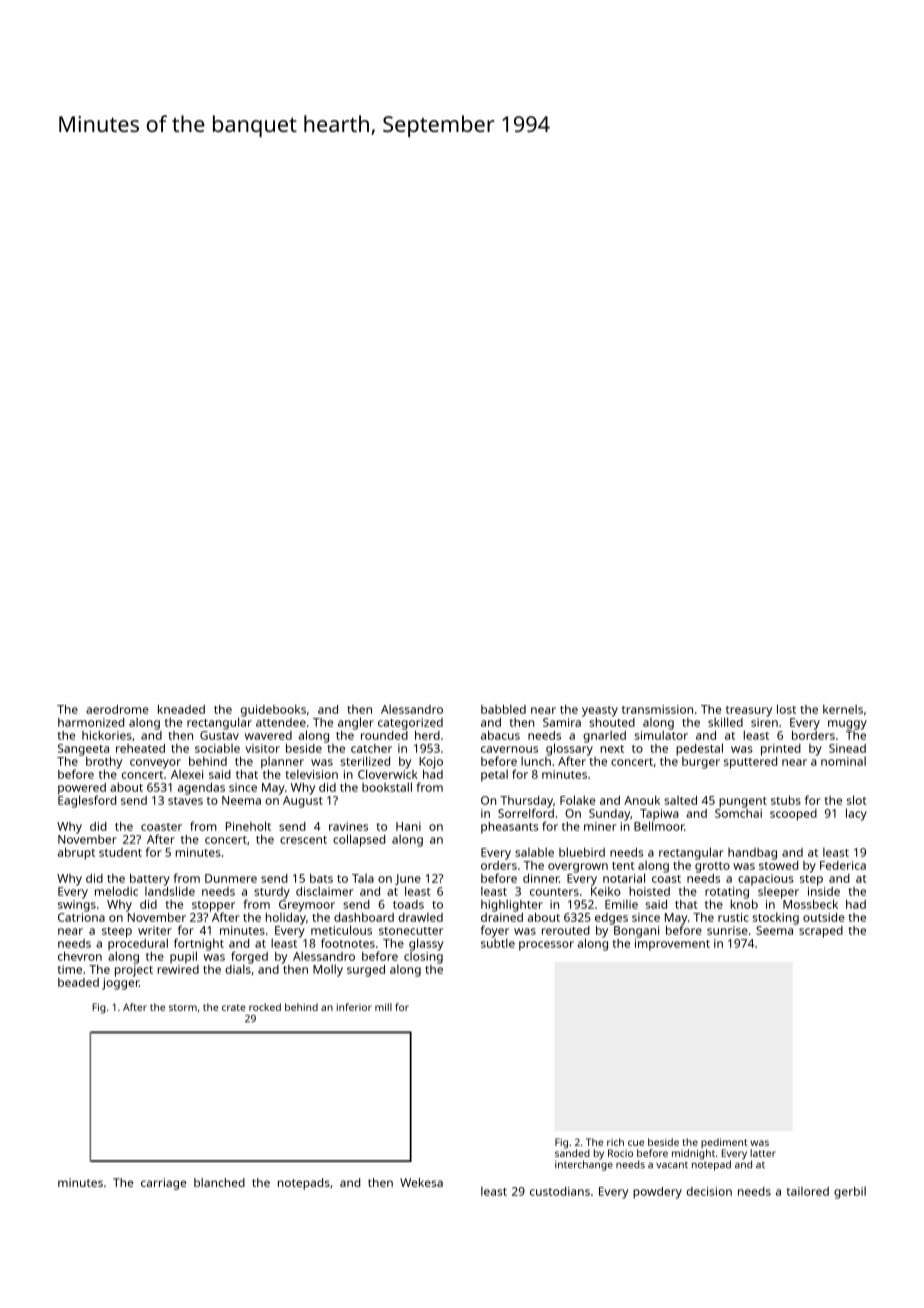 The image size is (924, 1308). Describe the element at coordinates (709, 1191) in the screenshot. I see `decision` at that location.
